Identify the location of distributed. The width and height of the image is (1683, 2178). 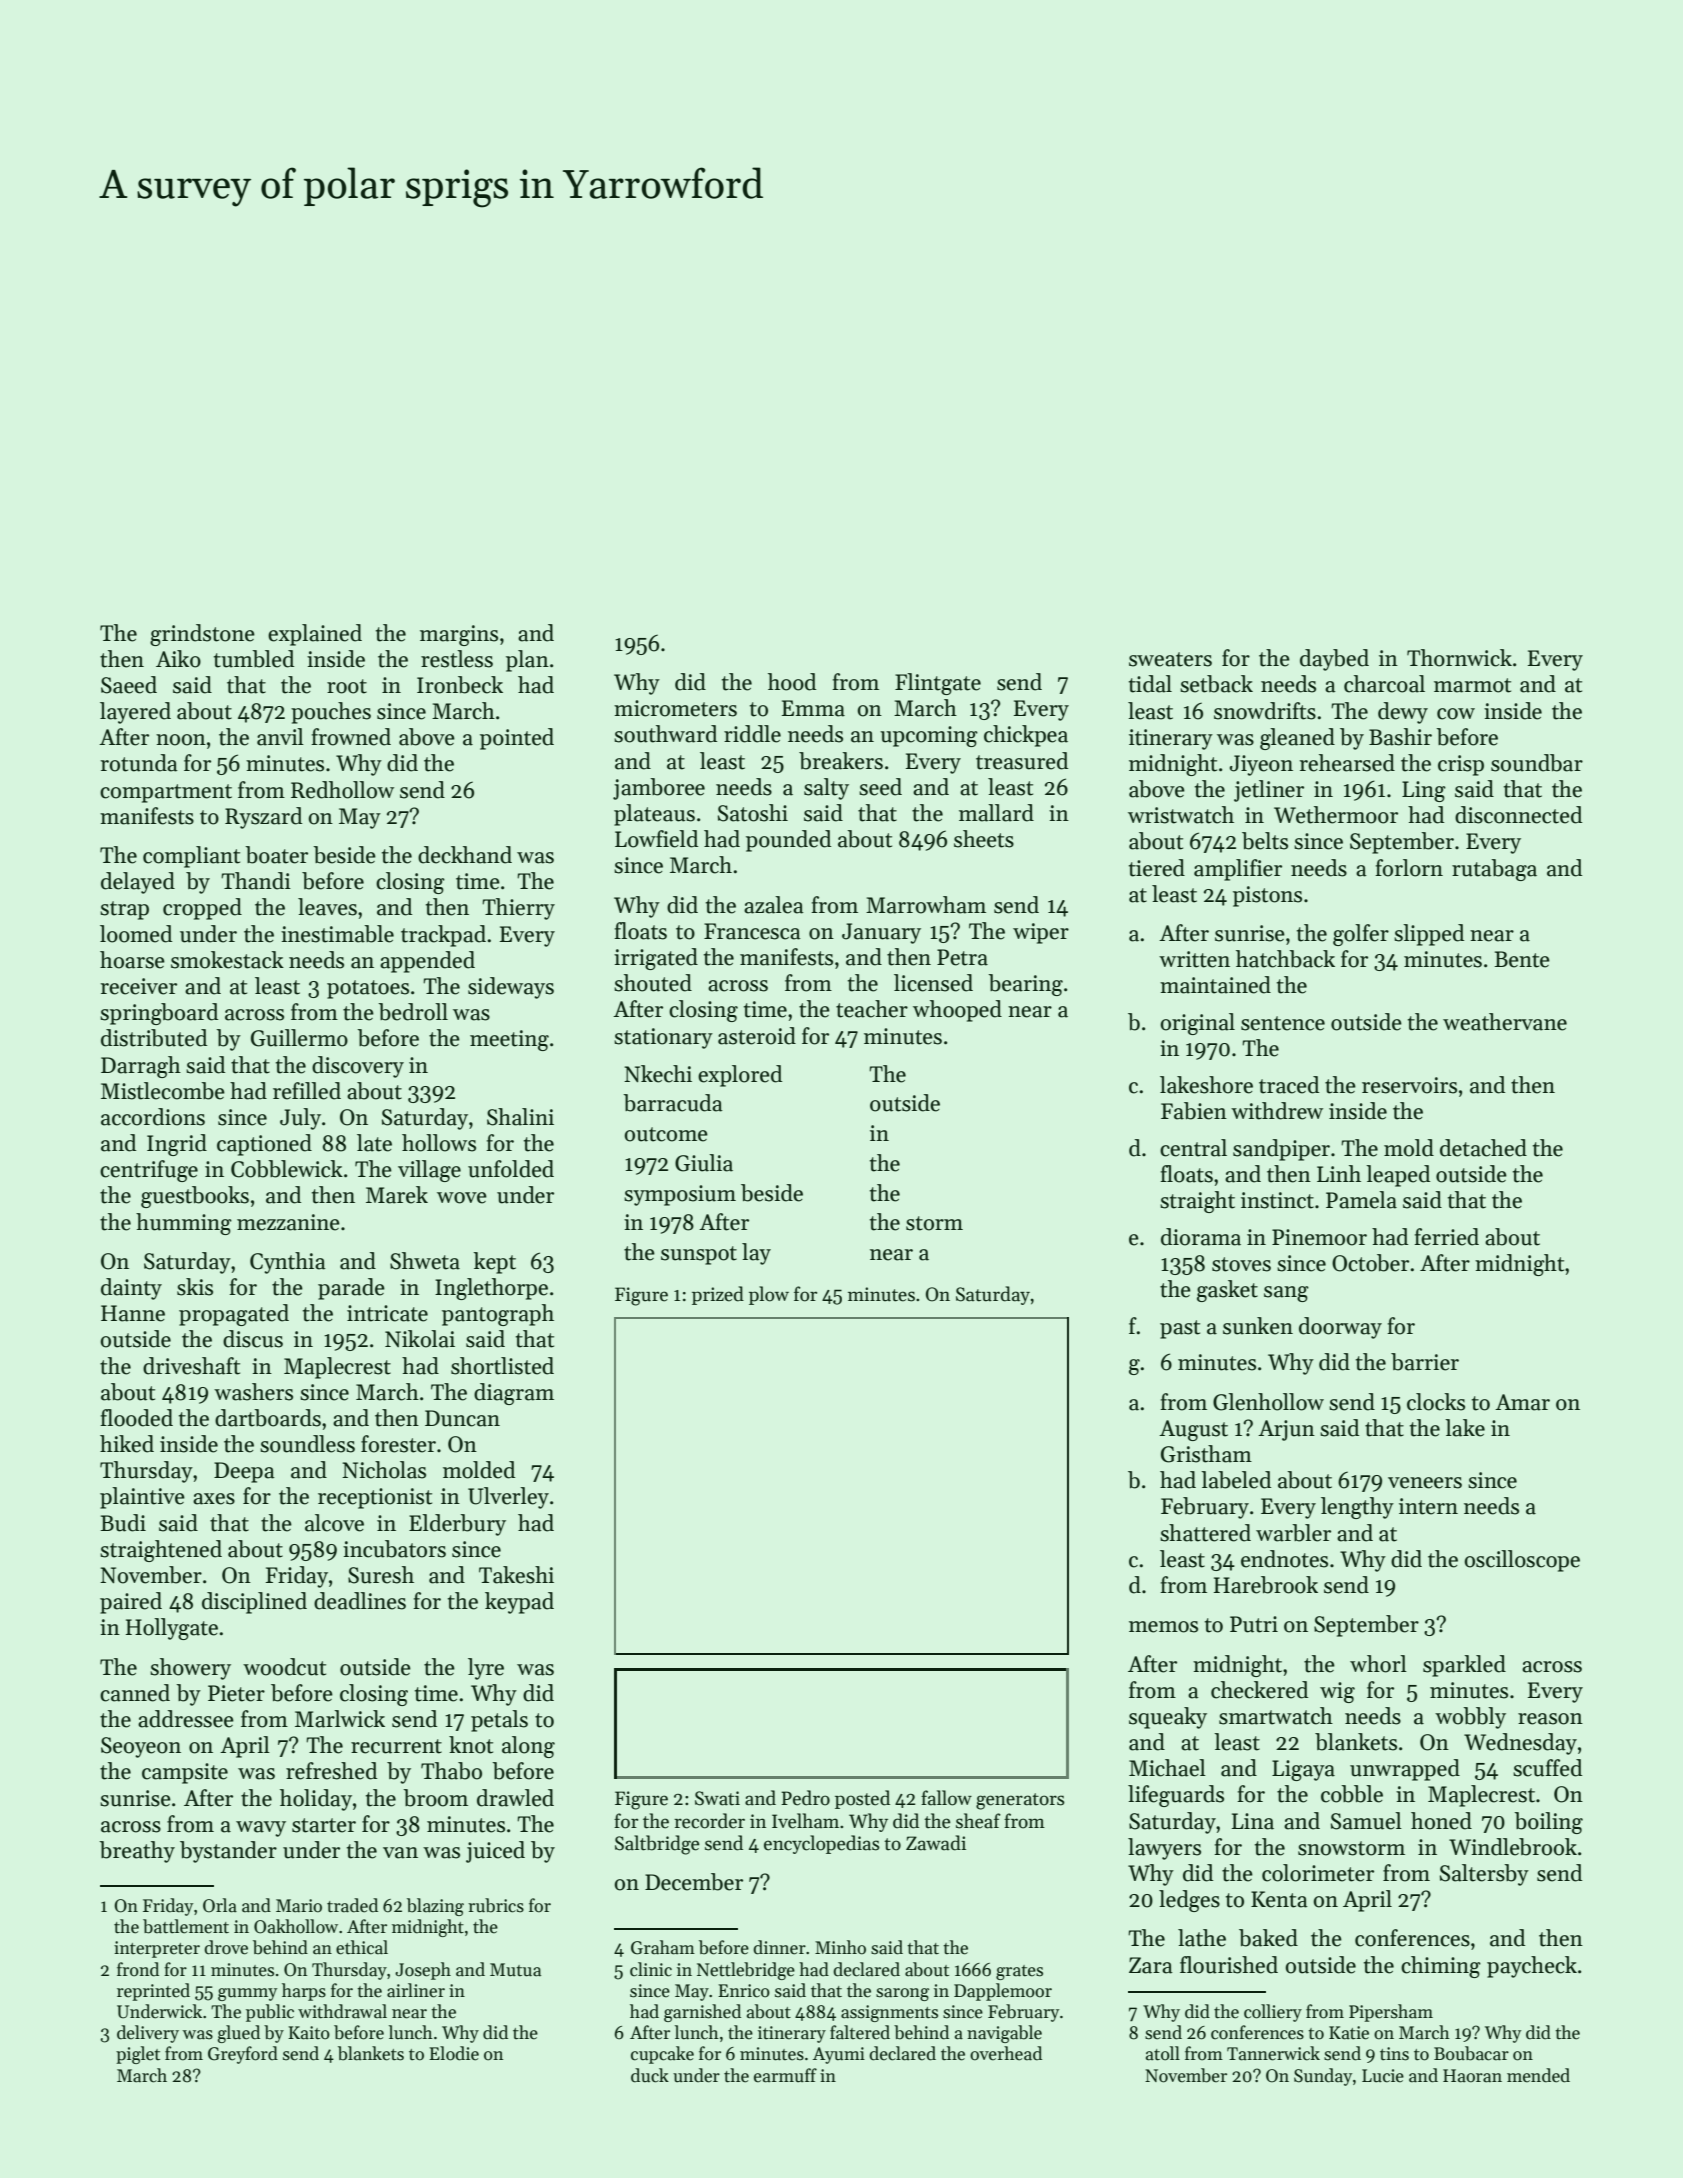
(154, 1038).
